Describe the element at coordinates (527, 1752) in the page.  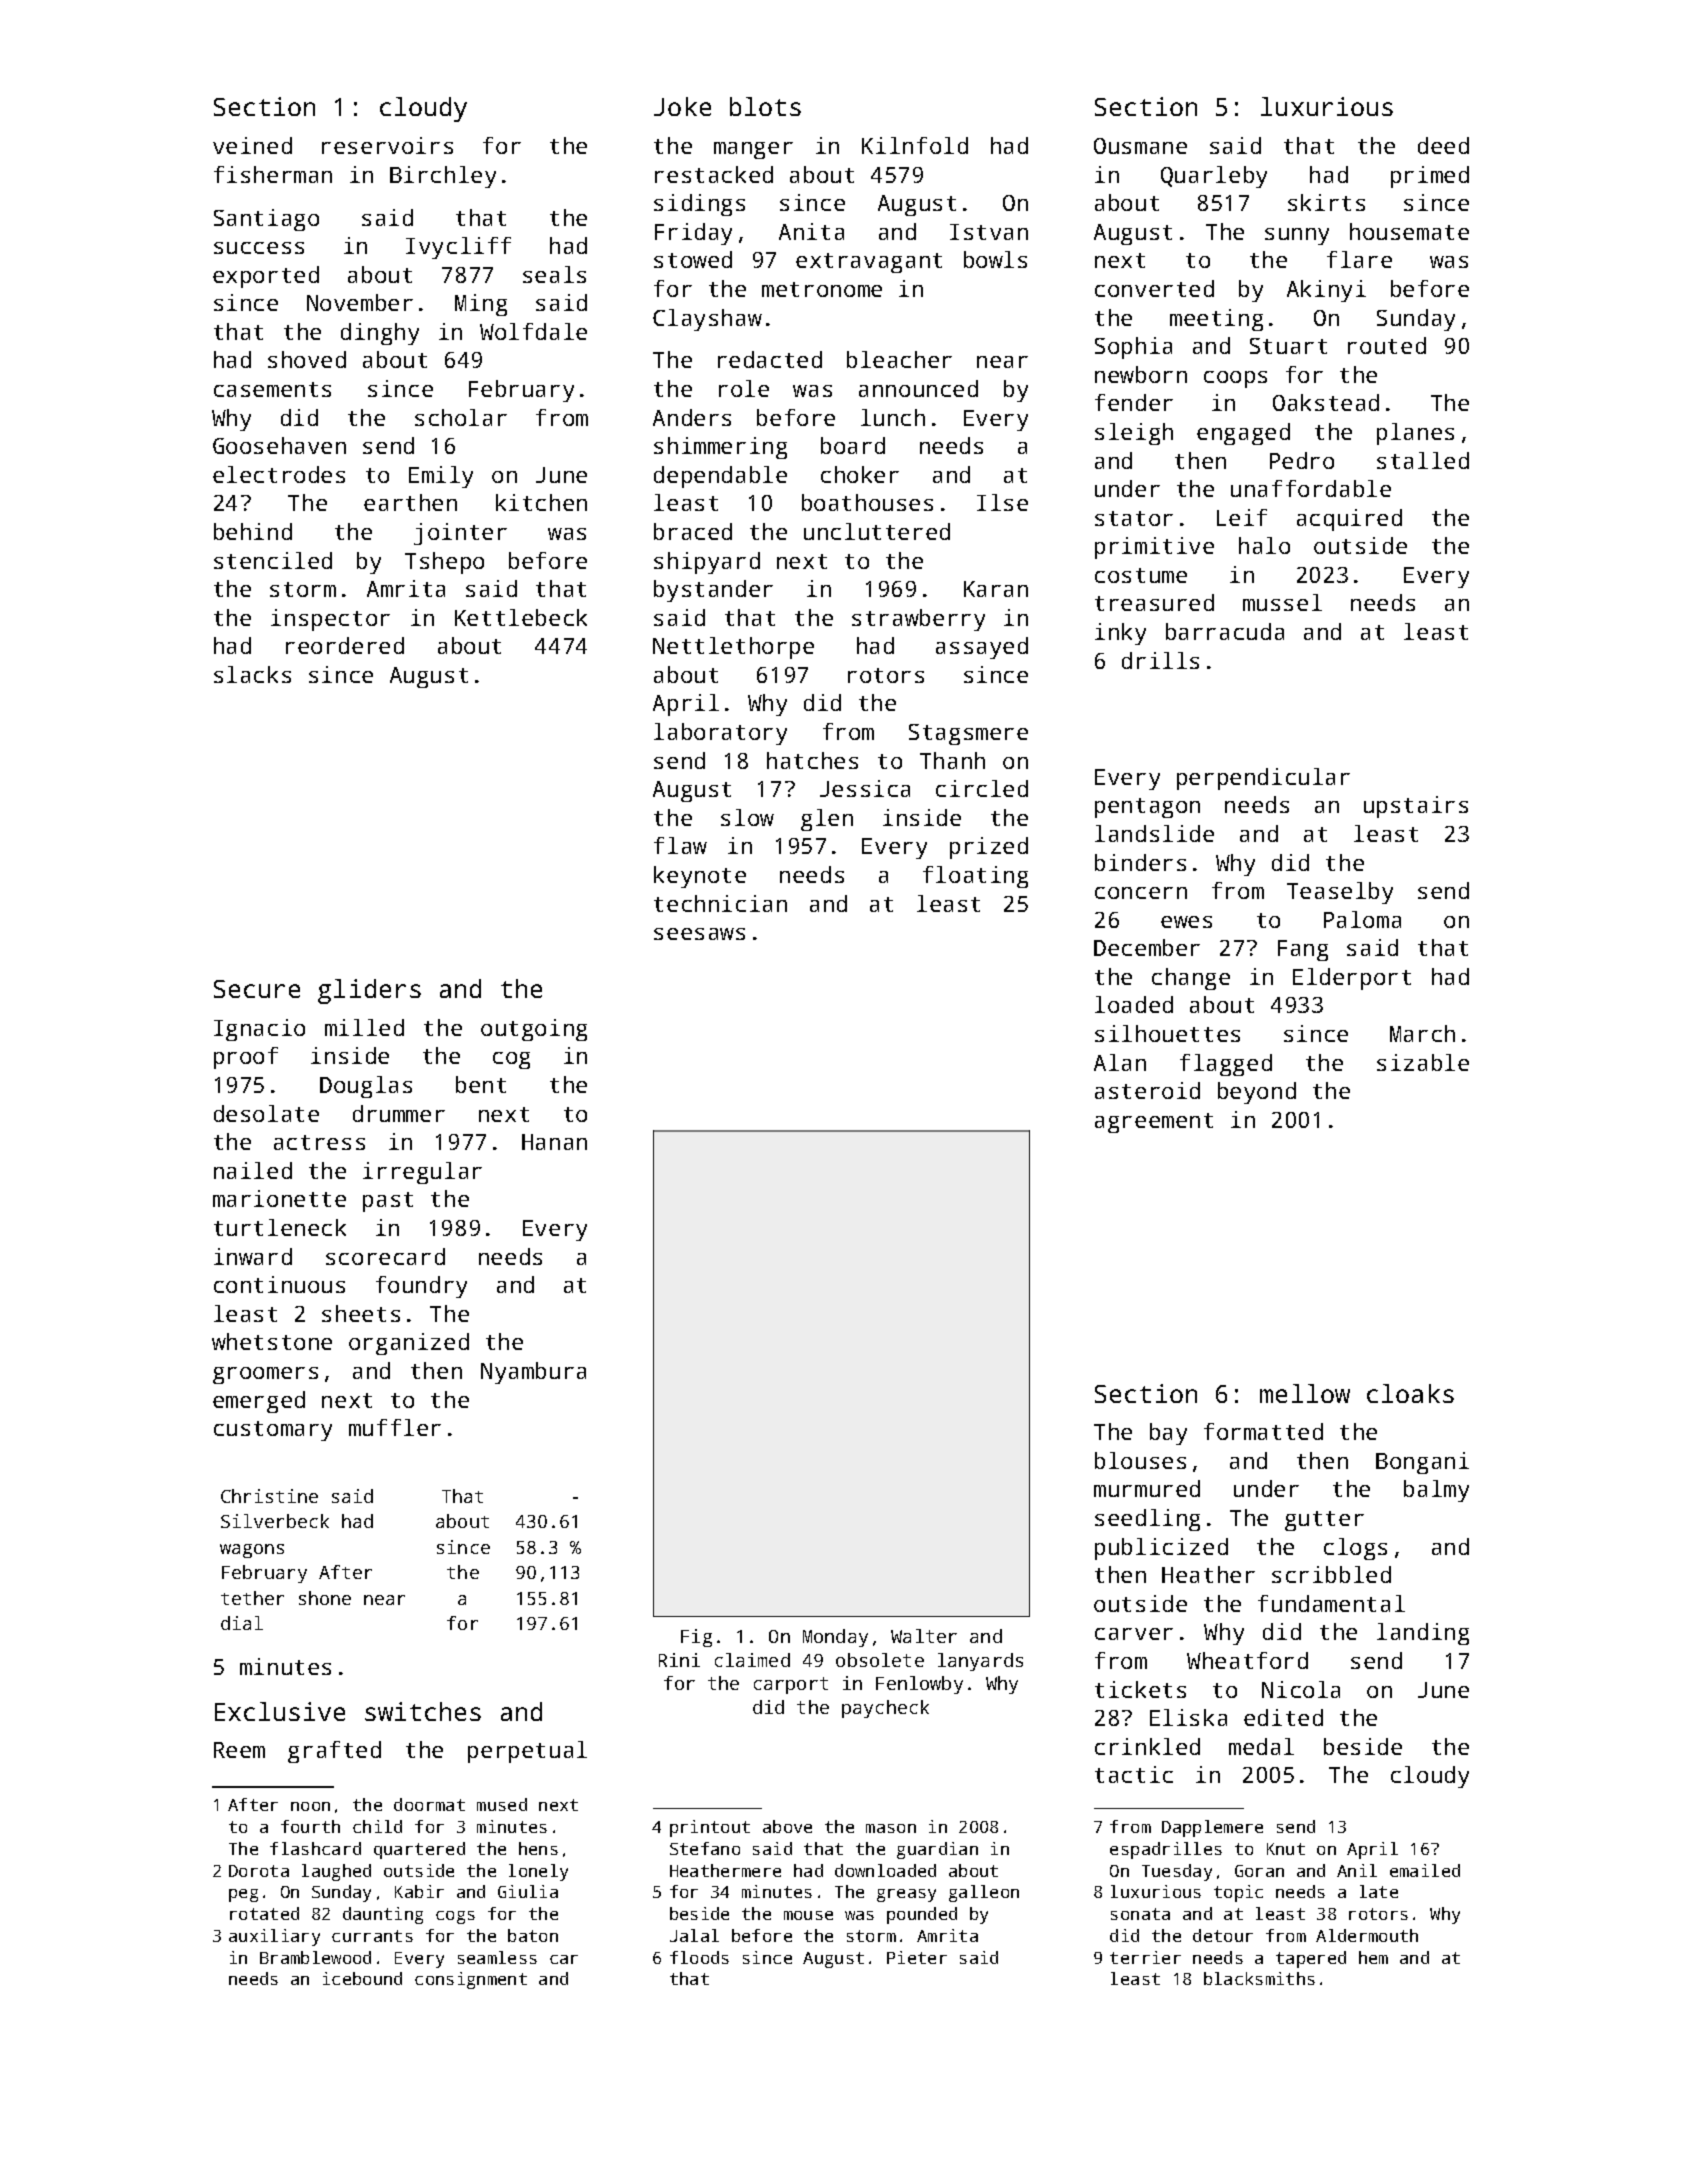
I see `perpetual` at that location.
